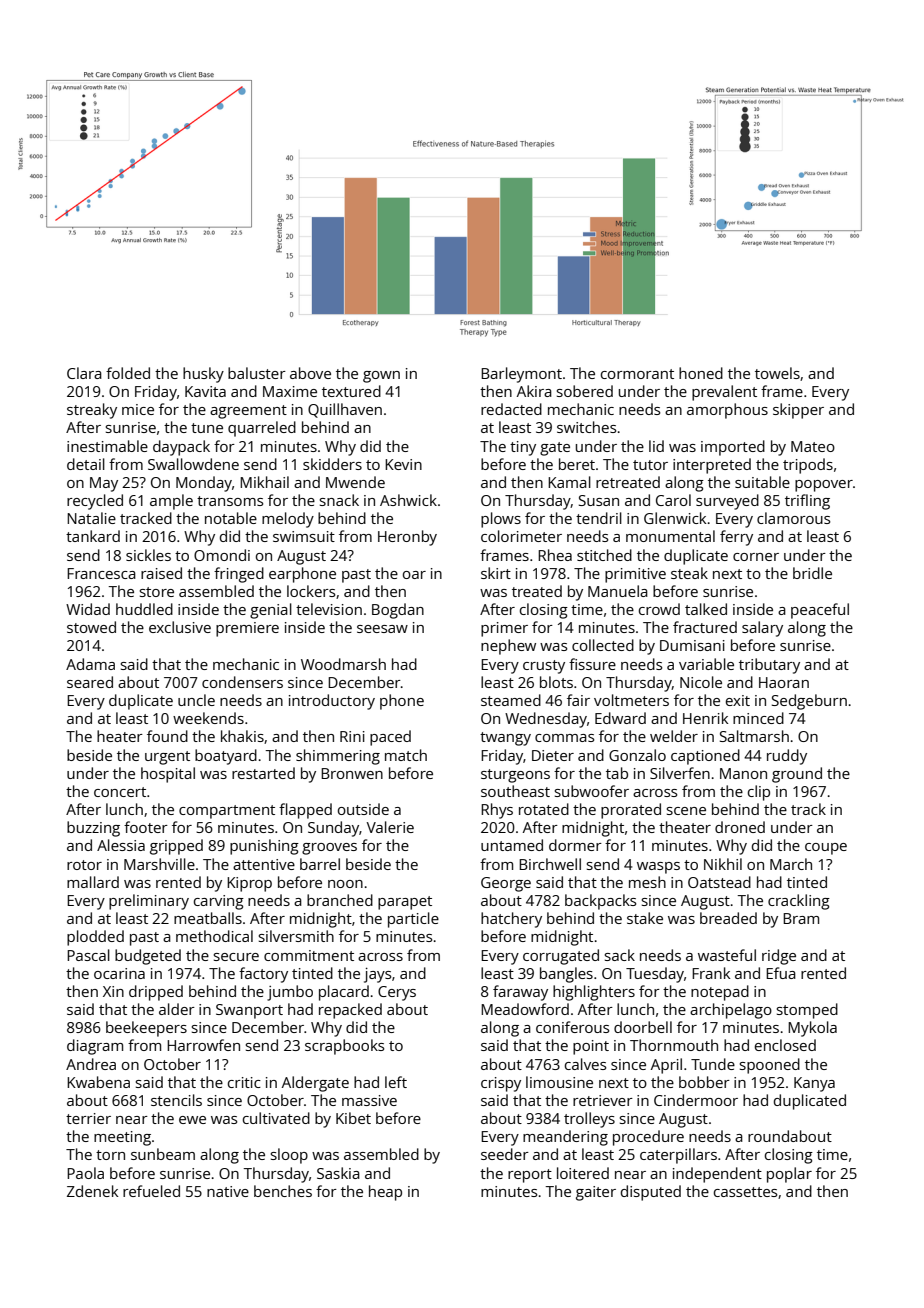 The image size is (924, 1308). What do you see at coordinates (85, 1173) in the image?
I see `Paola` at bounding box center [85, 1173].
